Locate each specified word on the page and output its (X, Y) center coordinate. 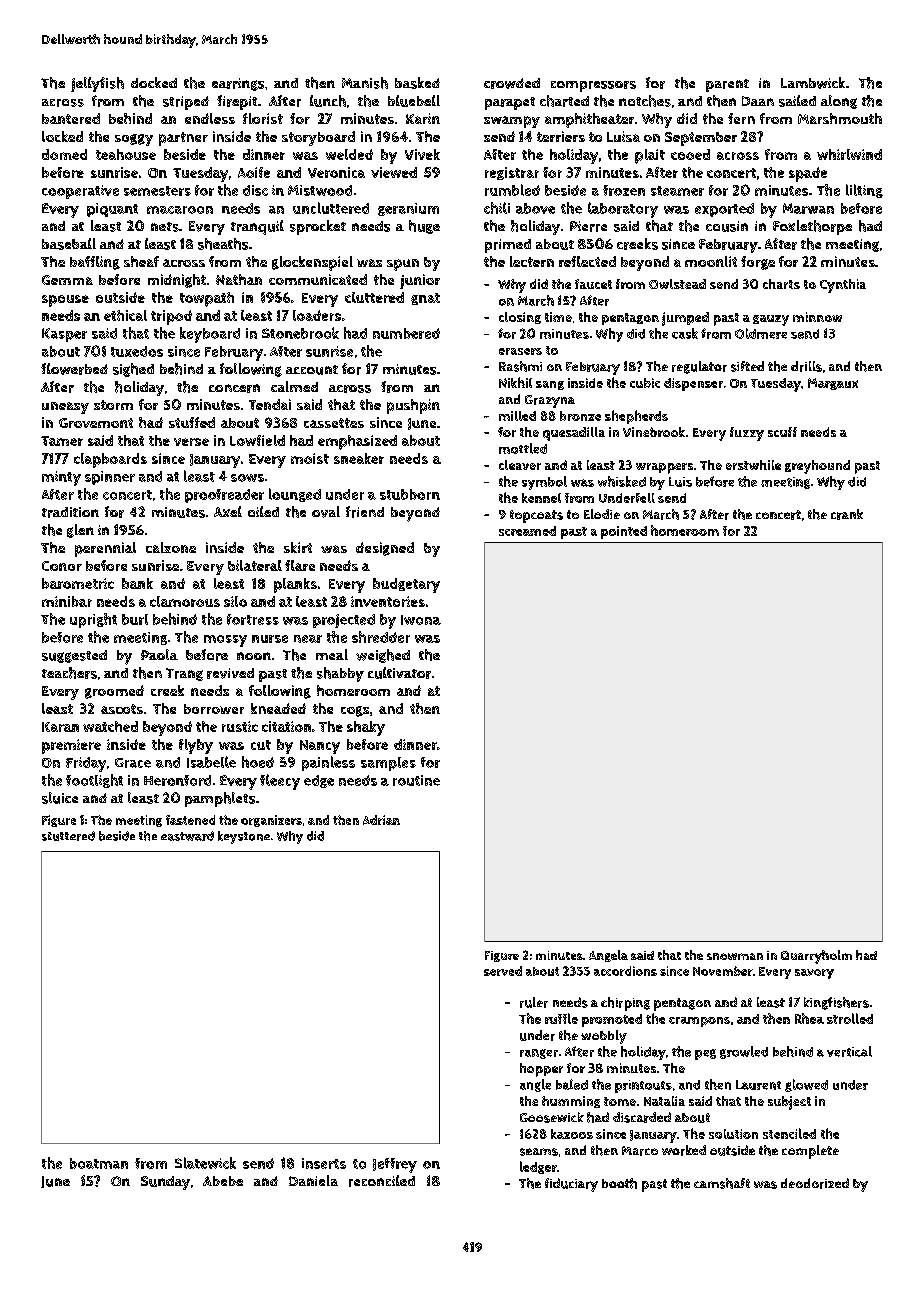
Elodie (602, 514)
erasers (520, 351)
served (503, 971)
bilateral (255, 565)
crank (847, 514)
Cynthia (843, 286)
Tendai (270, 404)
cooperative (80, 192)
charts (781, 284)
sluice (60, 798)
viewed (394, 172)
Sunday (165, 1183)
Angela (608, 956)
